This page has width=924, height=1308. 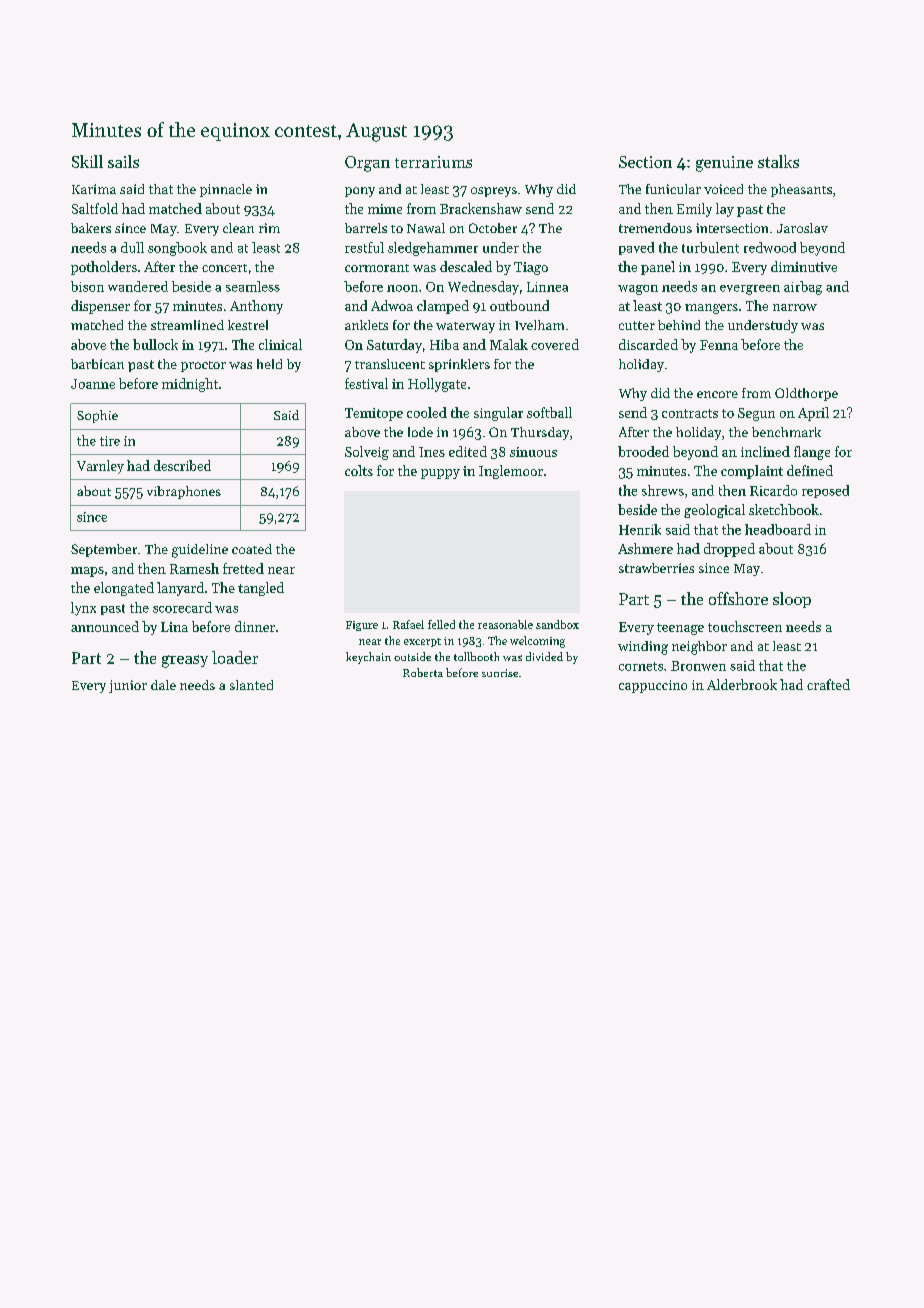 I want to click on offshore, so click(x=738, y=598).
